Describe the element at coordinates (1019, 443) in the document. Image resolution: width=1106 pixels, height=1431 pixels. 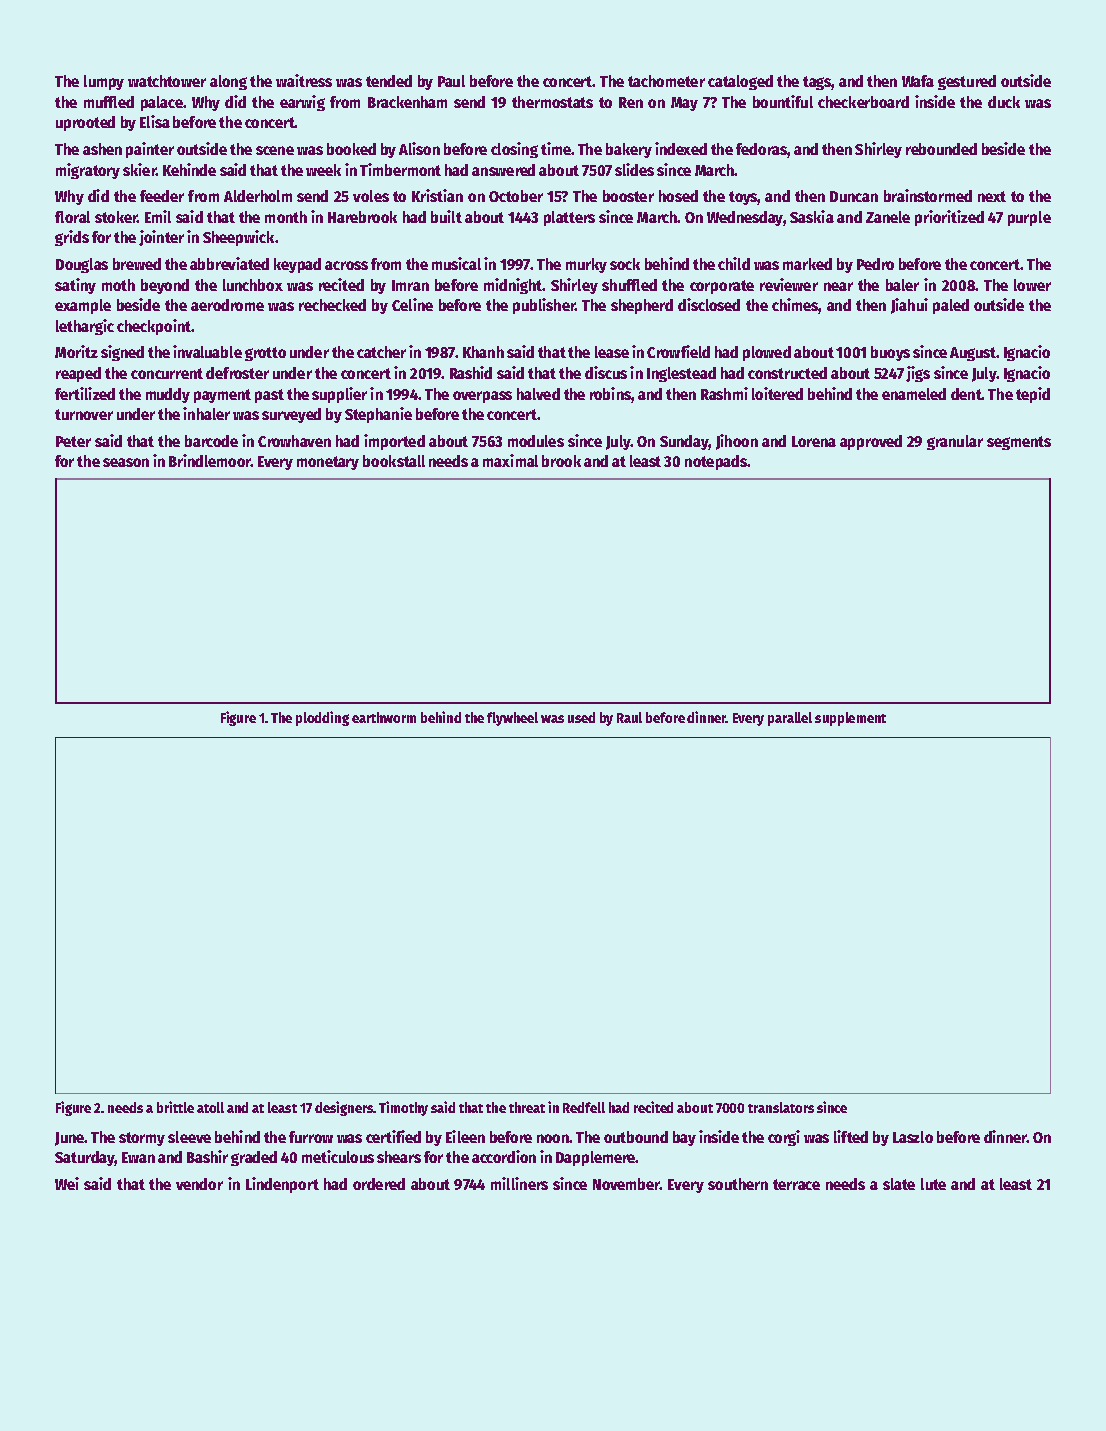
I see `segments` at that location.
